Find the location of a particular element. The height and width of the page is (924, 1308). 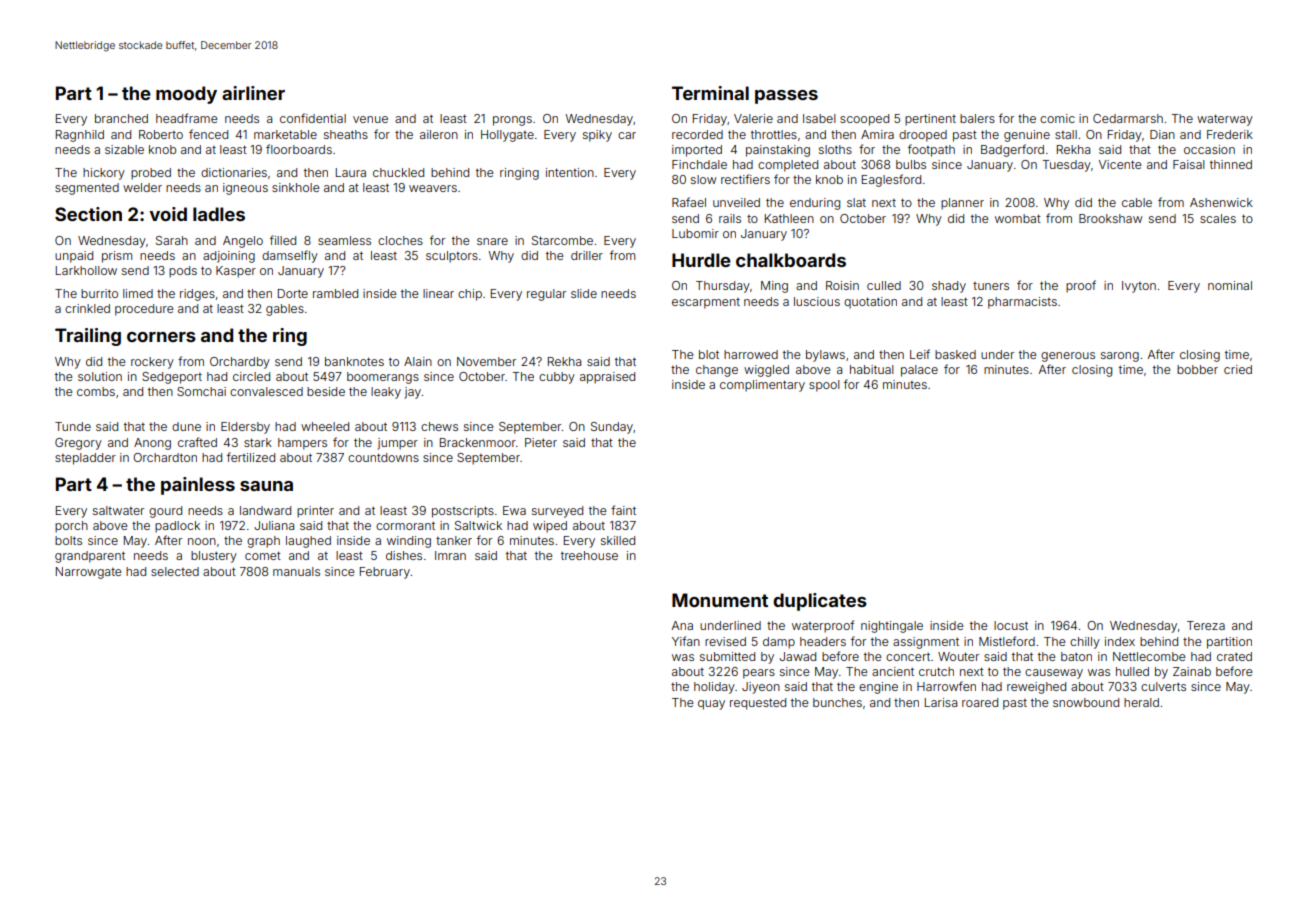

Tereza is located at coordinates (1206, 625).
